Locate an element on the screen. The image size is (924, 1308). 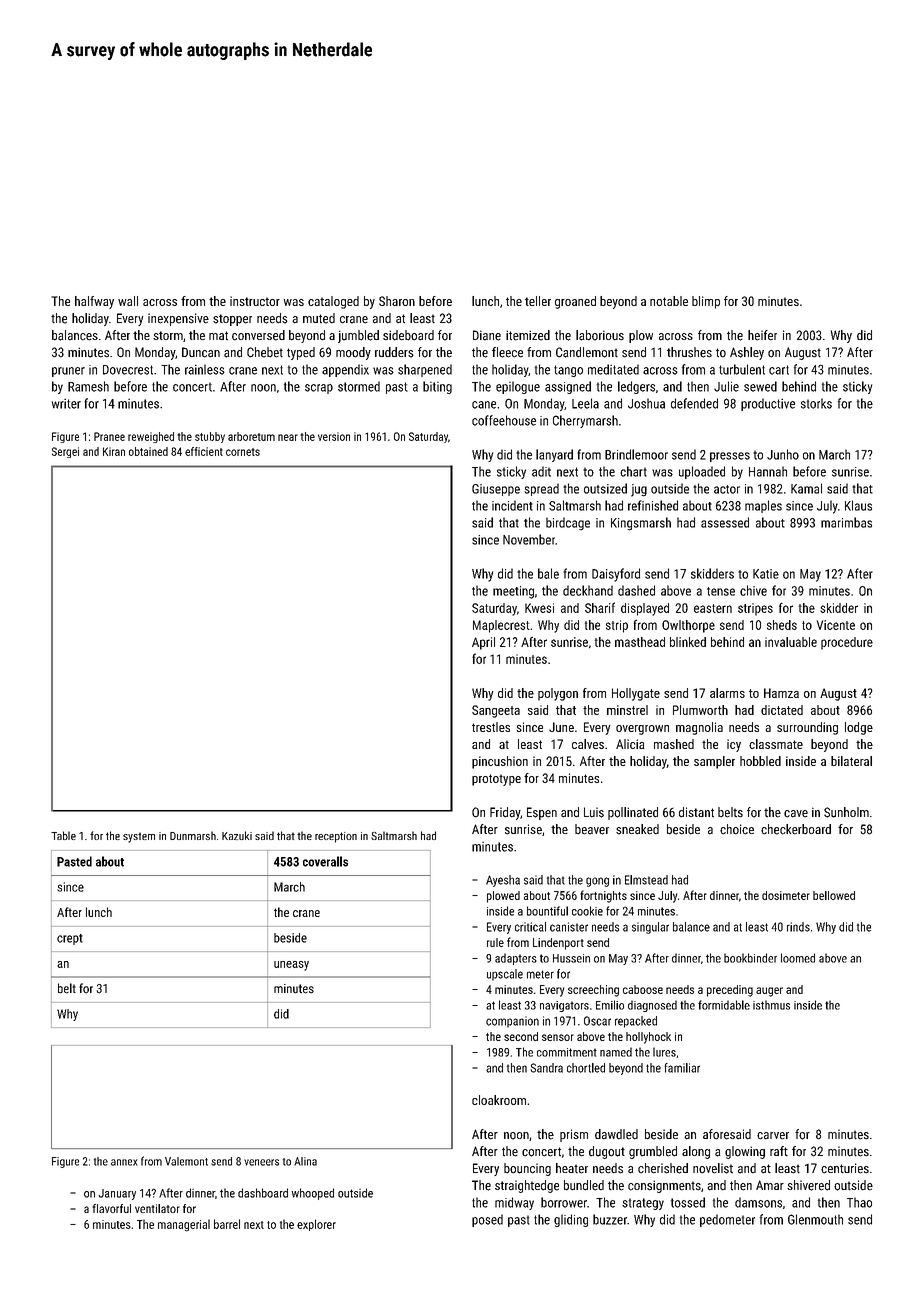
Ayesha is located at coordinates (503, 881).
